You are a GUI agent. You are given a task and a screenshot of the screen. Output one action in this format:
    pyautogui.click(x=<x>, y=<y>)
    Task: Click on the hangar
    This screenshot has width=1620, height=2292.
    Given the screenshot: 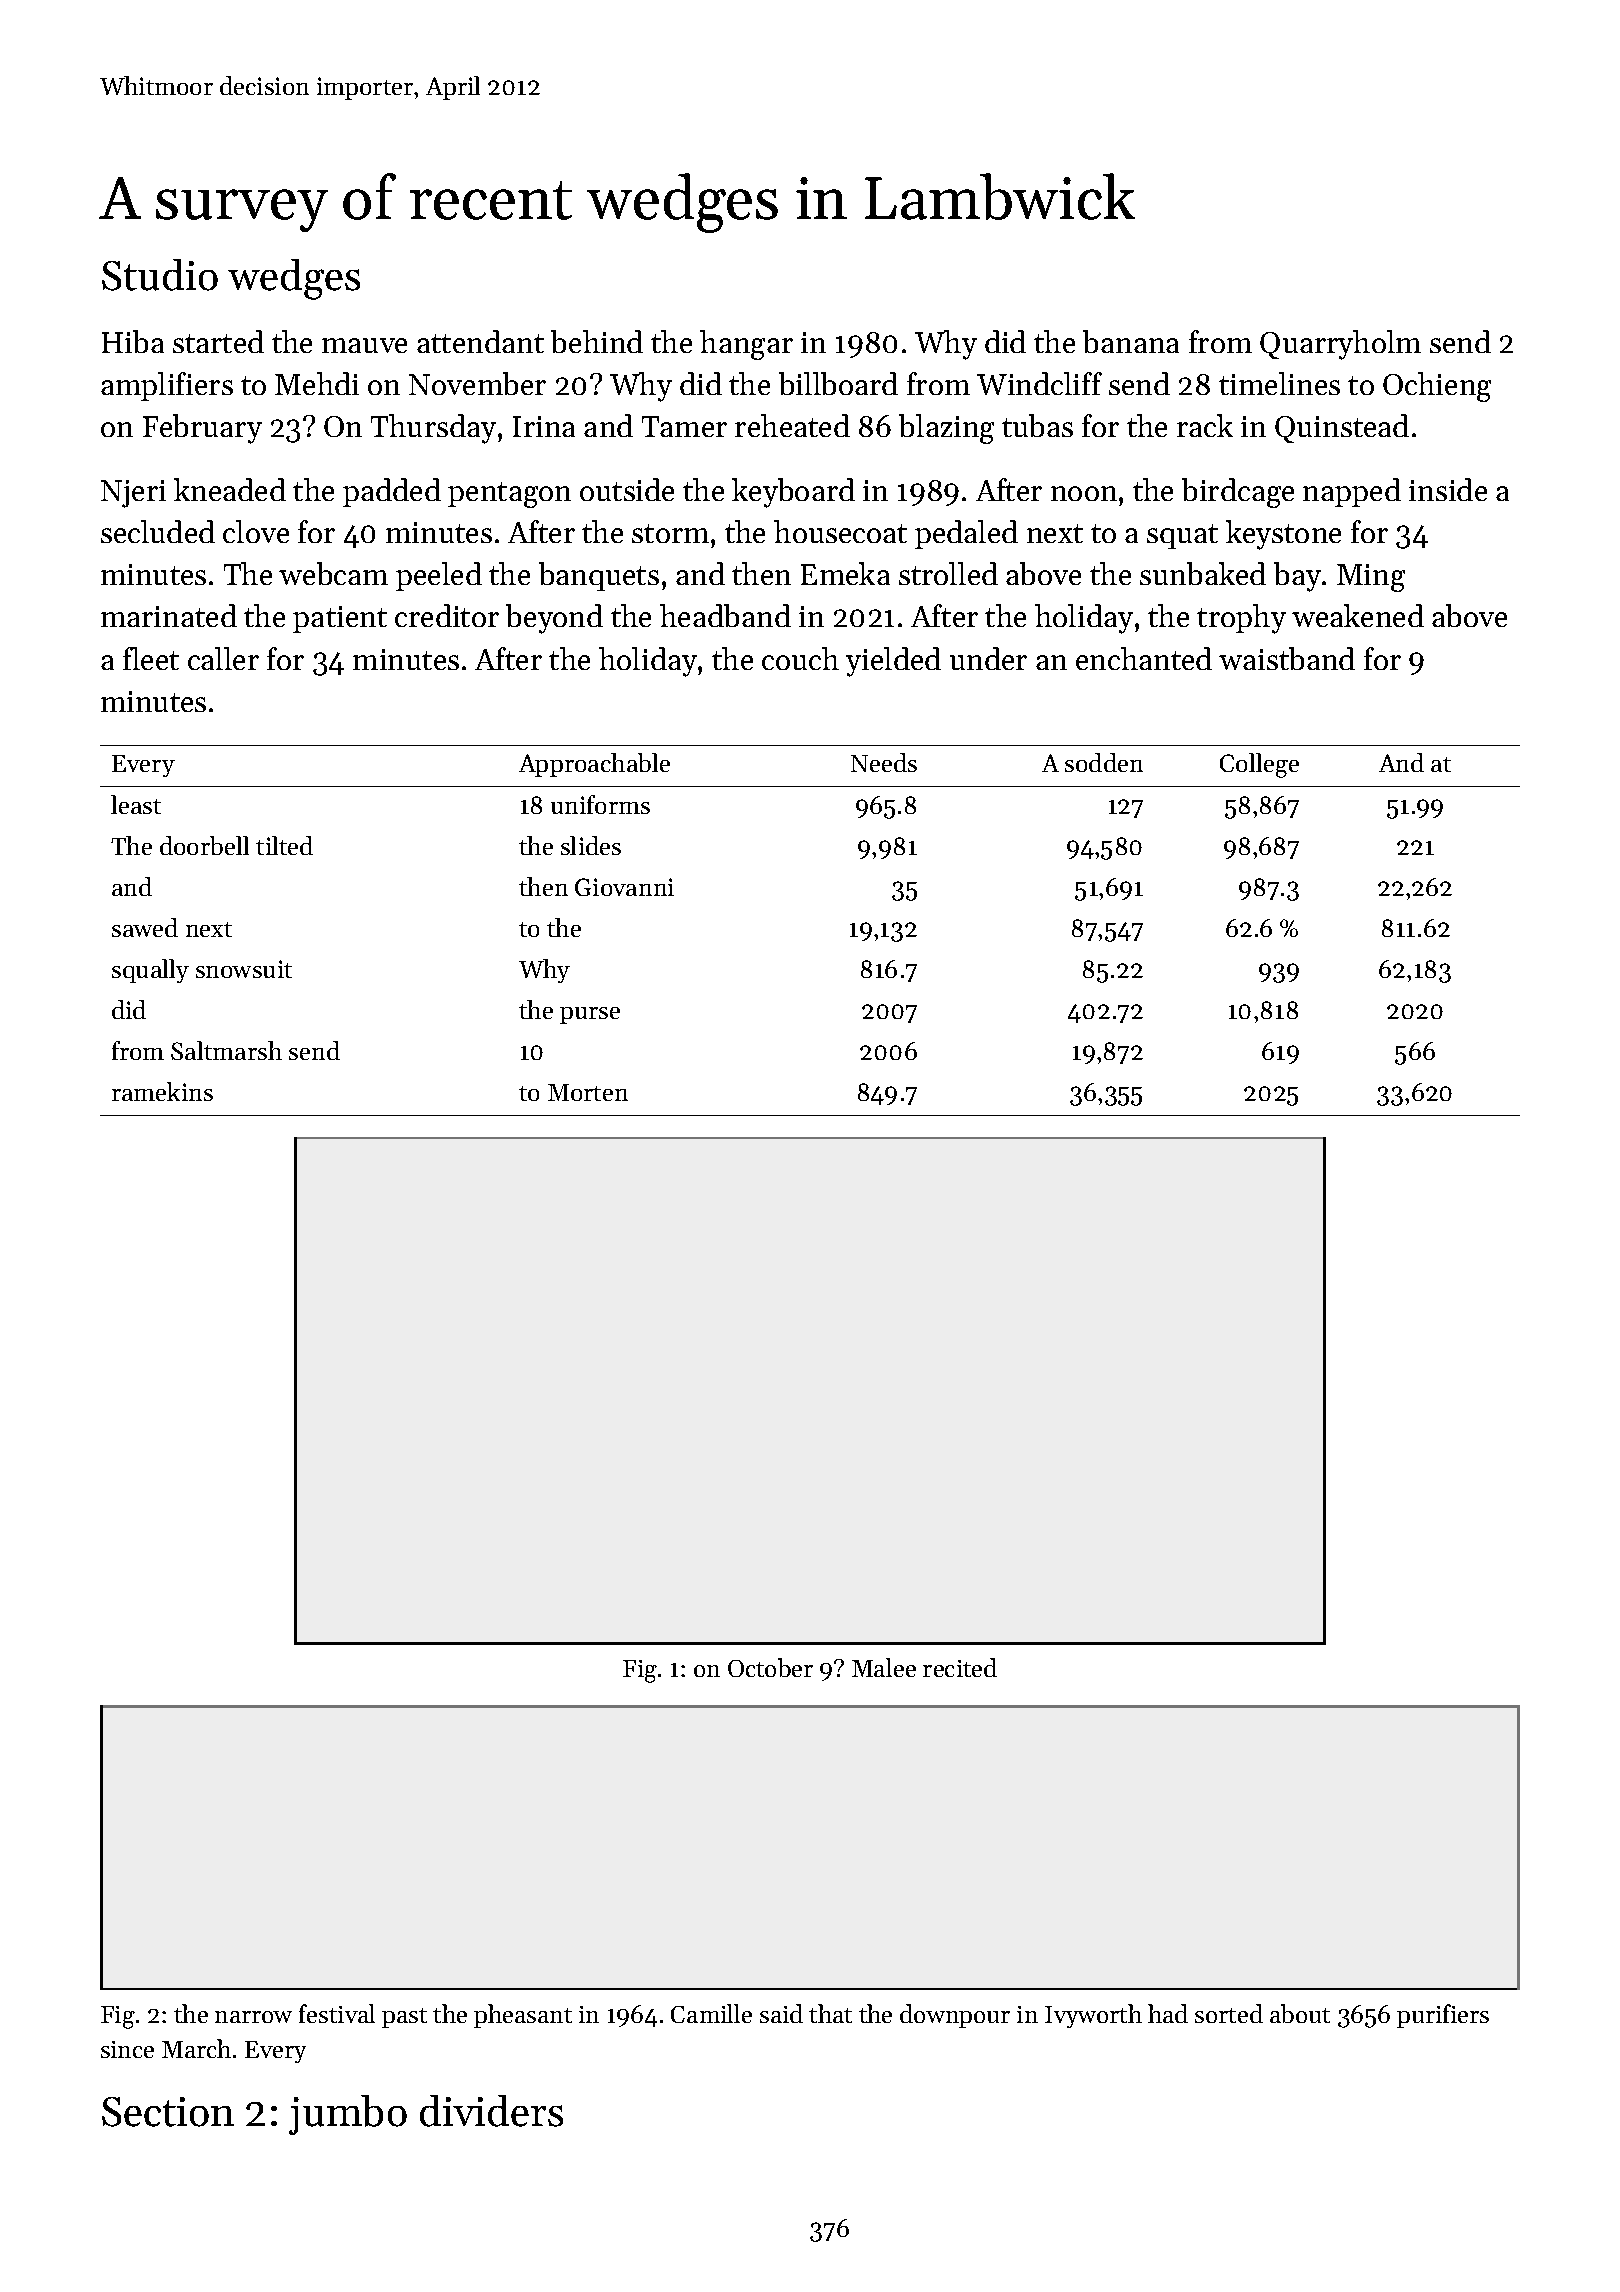 What is the action you would take?
    pyautogui.click(x=746, y=345)
